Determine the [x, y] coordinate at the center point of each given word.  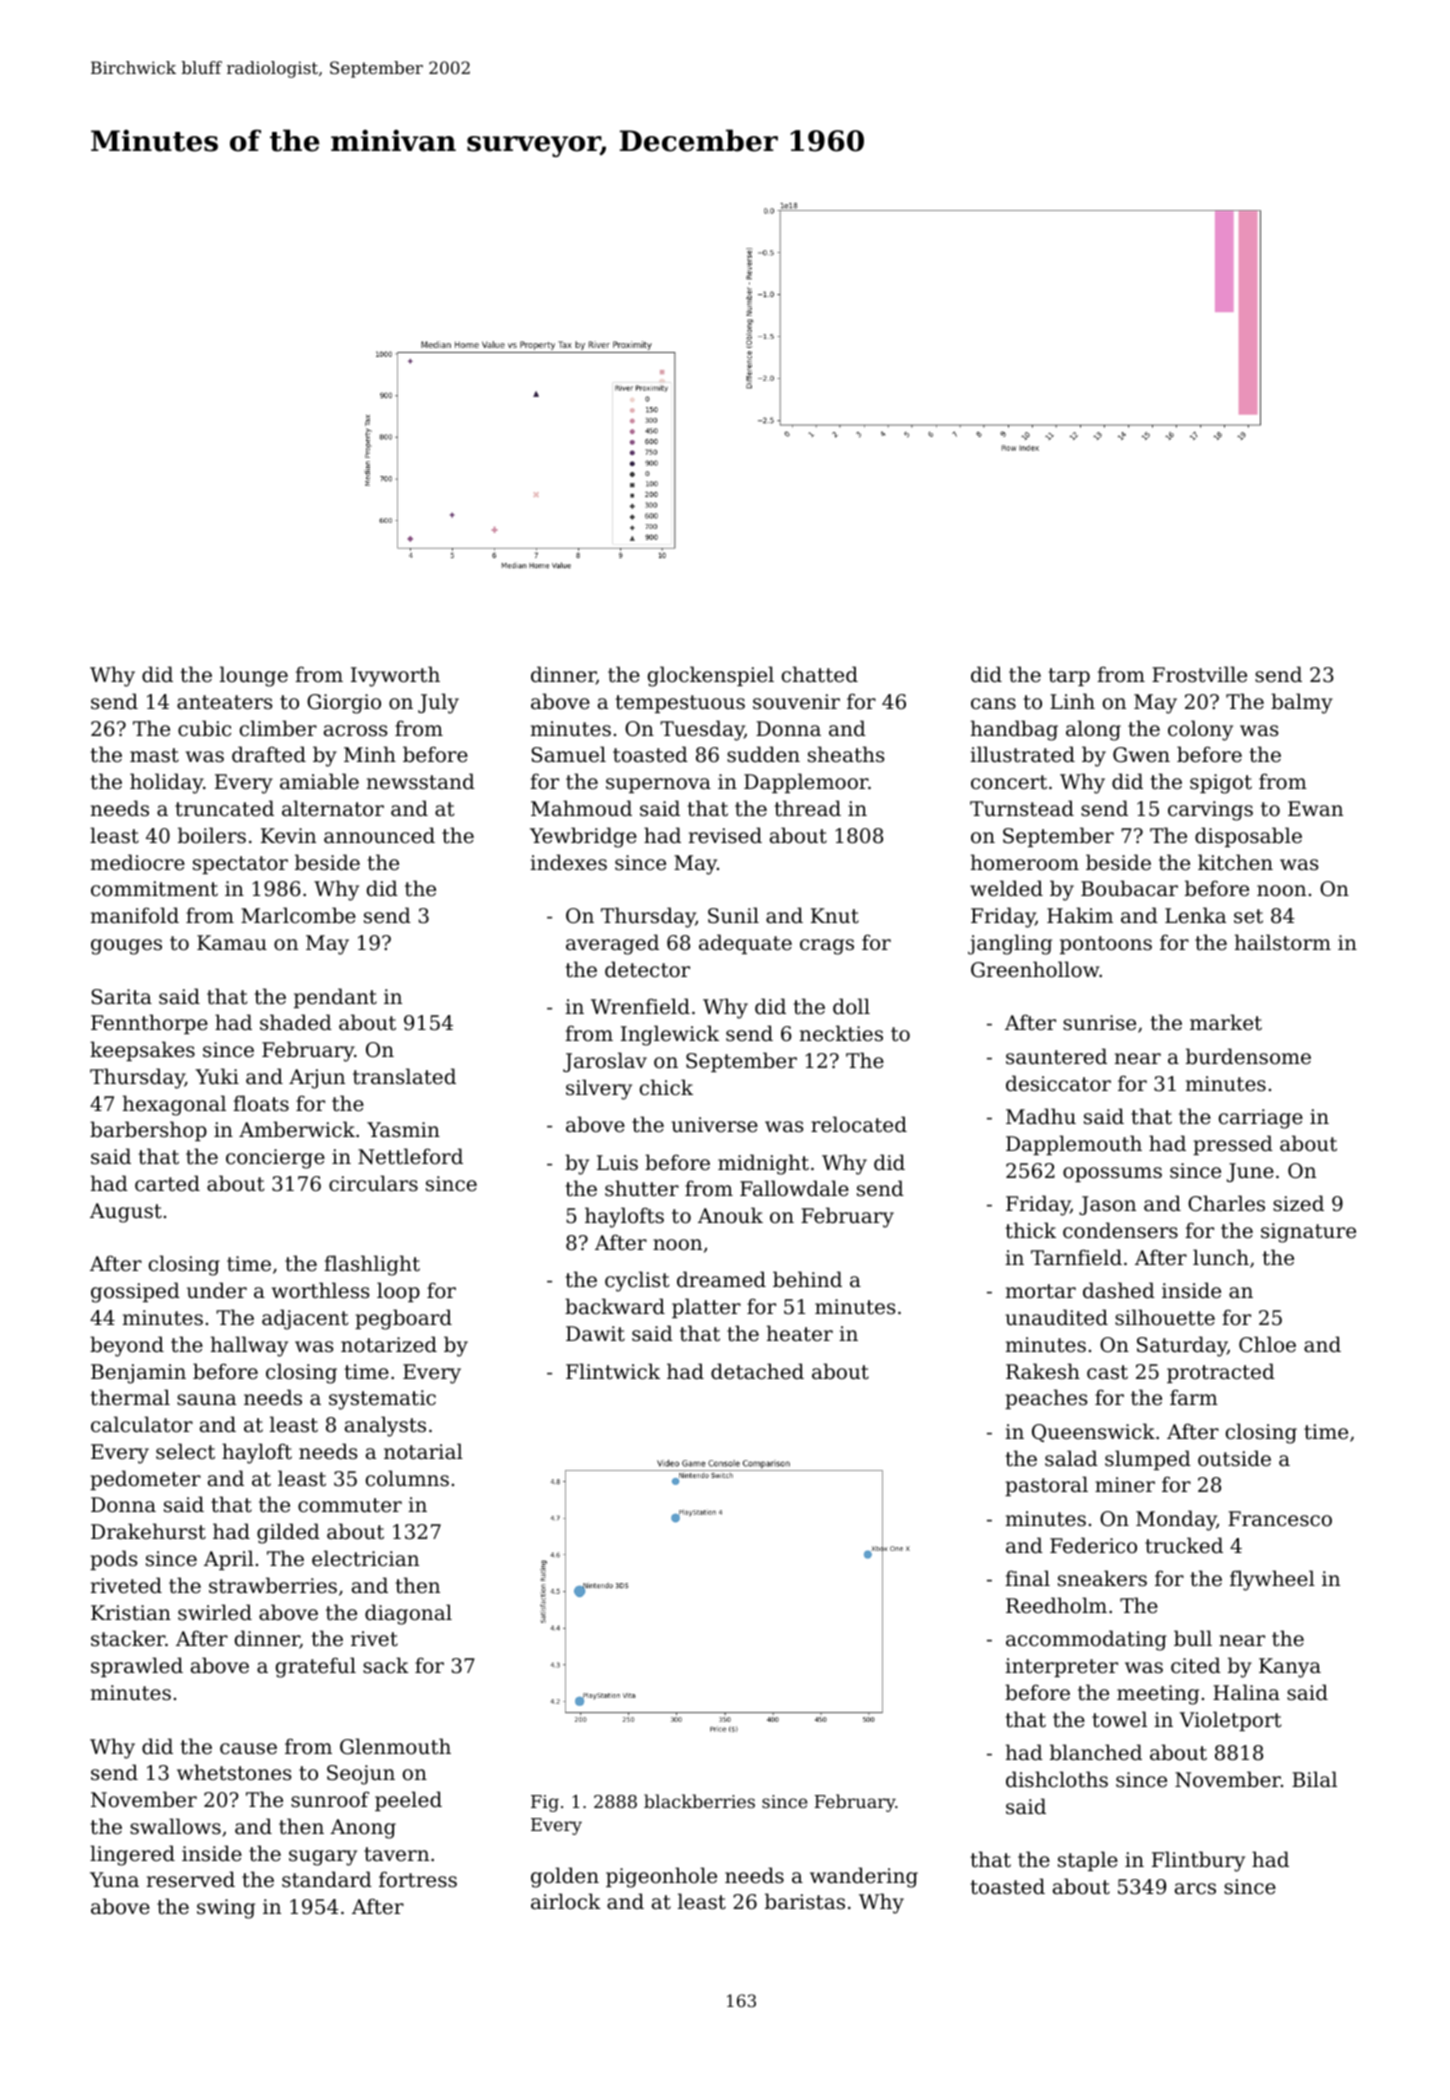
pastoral [1046, 1486]
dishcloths [1057, 1779]
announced [379, 835]
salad [1071, 1458]
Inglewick [670, 1035]
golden [565, 1877]
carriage [1261, 1119]
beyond [127, 1346]
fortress [418, 1879]
